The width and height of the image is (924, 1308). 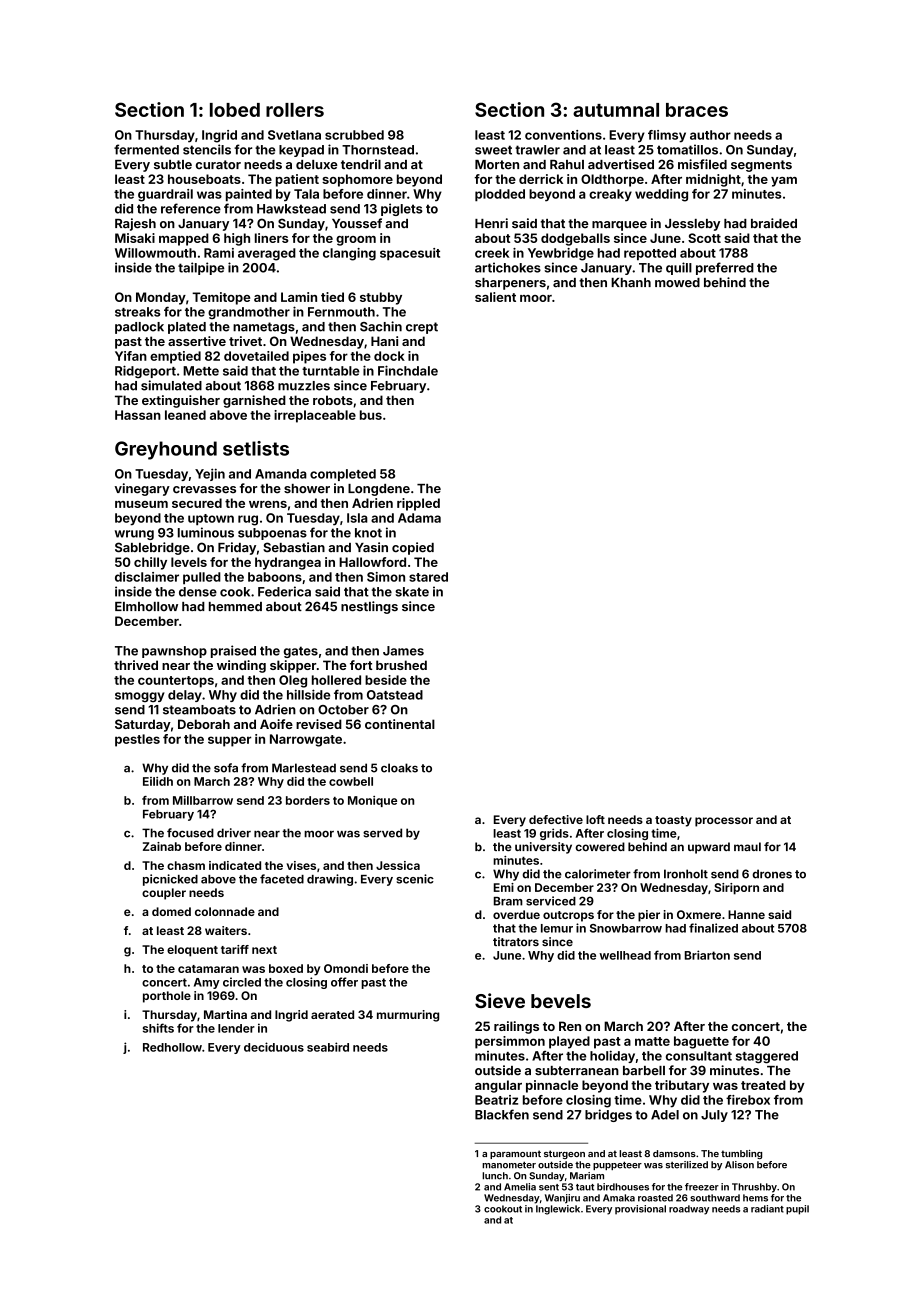 What do you see at coordinates (136, 665) in the image?
I see `thrived` at bounding box center [136, 665].
